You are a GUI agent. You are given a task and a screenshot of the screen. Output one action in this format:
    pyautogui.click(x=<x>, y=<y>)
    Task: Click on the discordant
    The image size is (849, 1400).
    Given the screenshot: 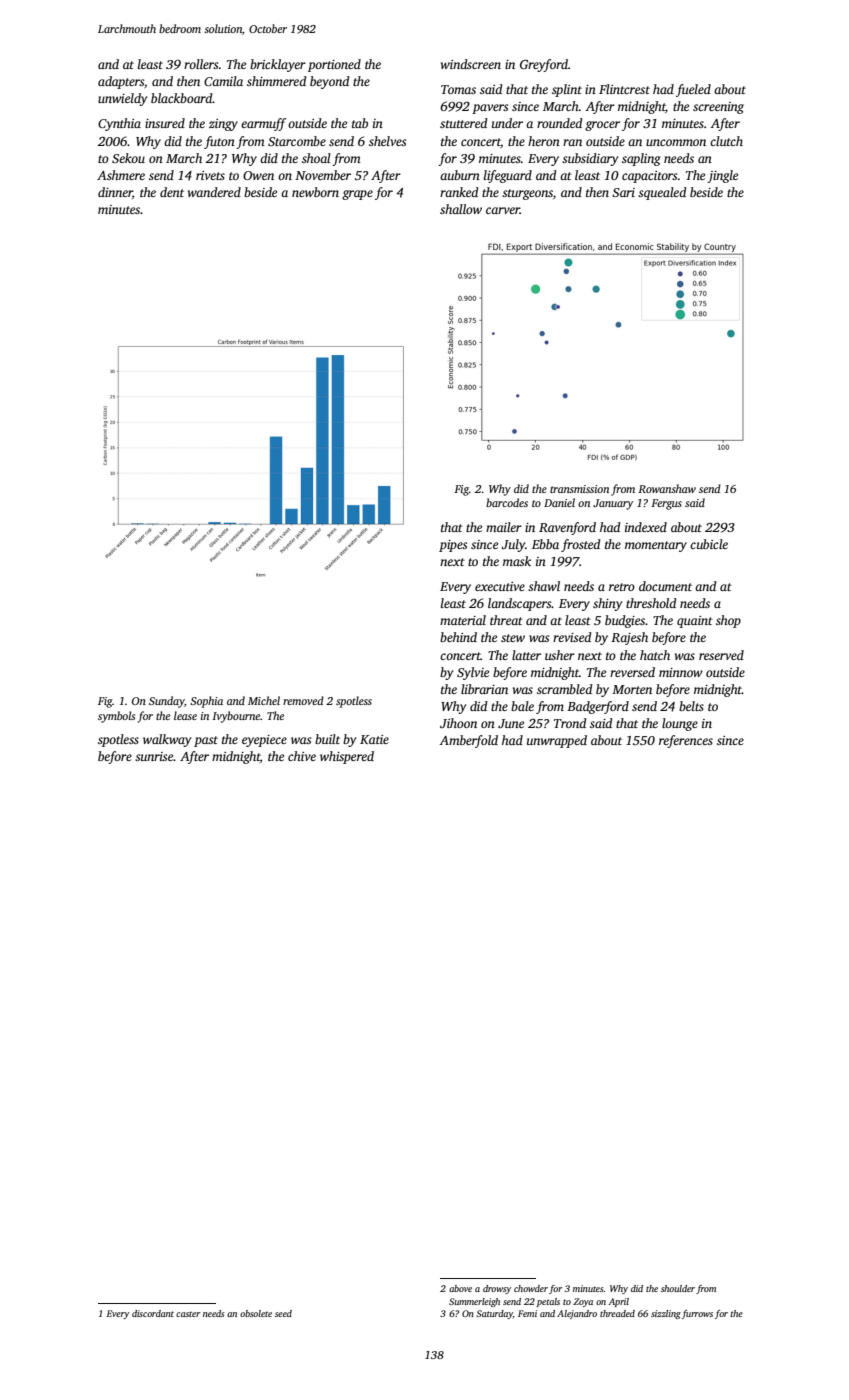 What is the action you would take?
    pyautogui.click(x=153, y=1313)
